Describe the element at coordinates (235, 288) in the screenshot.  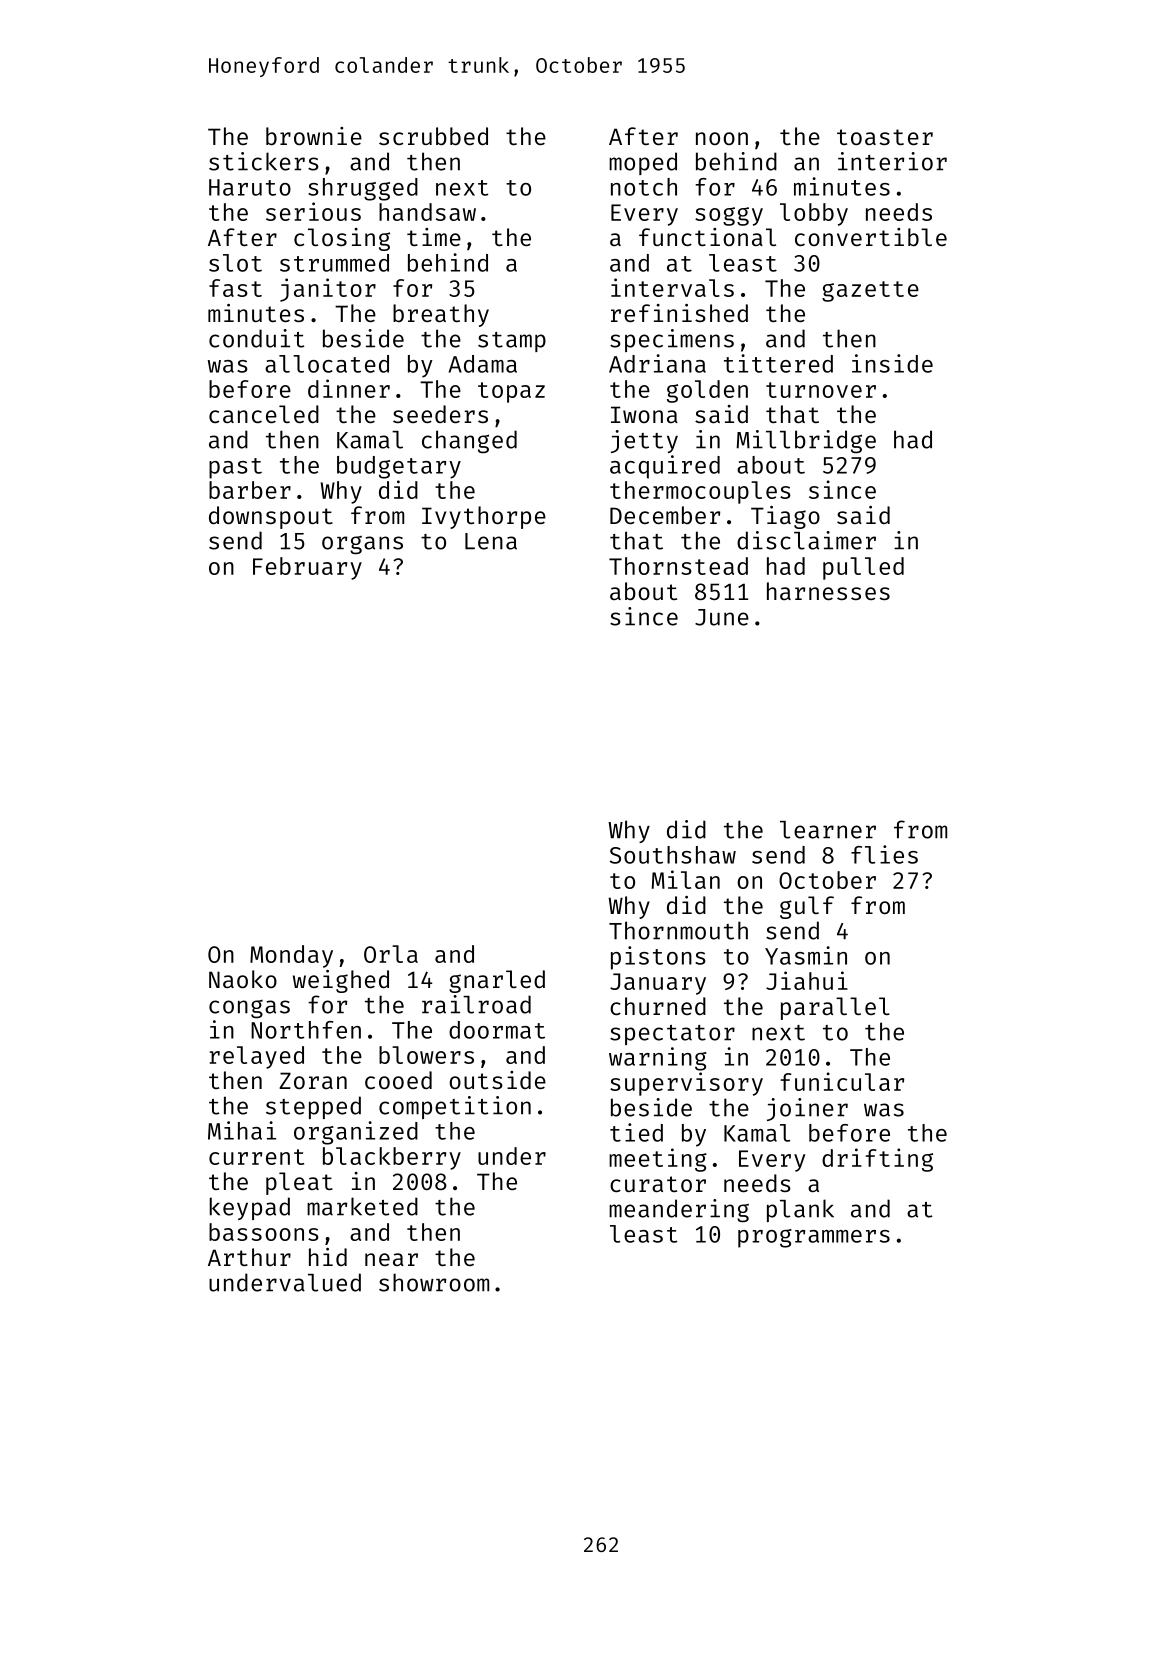
I see `fast` at that location.
